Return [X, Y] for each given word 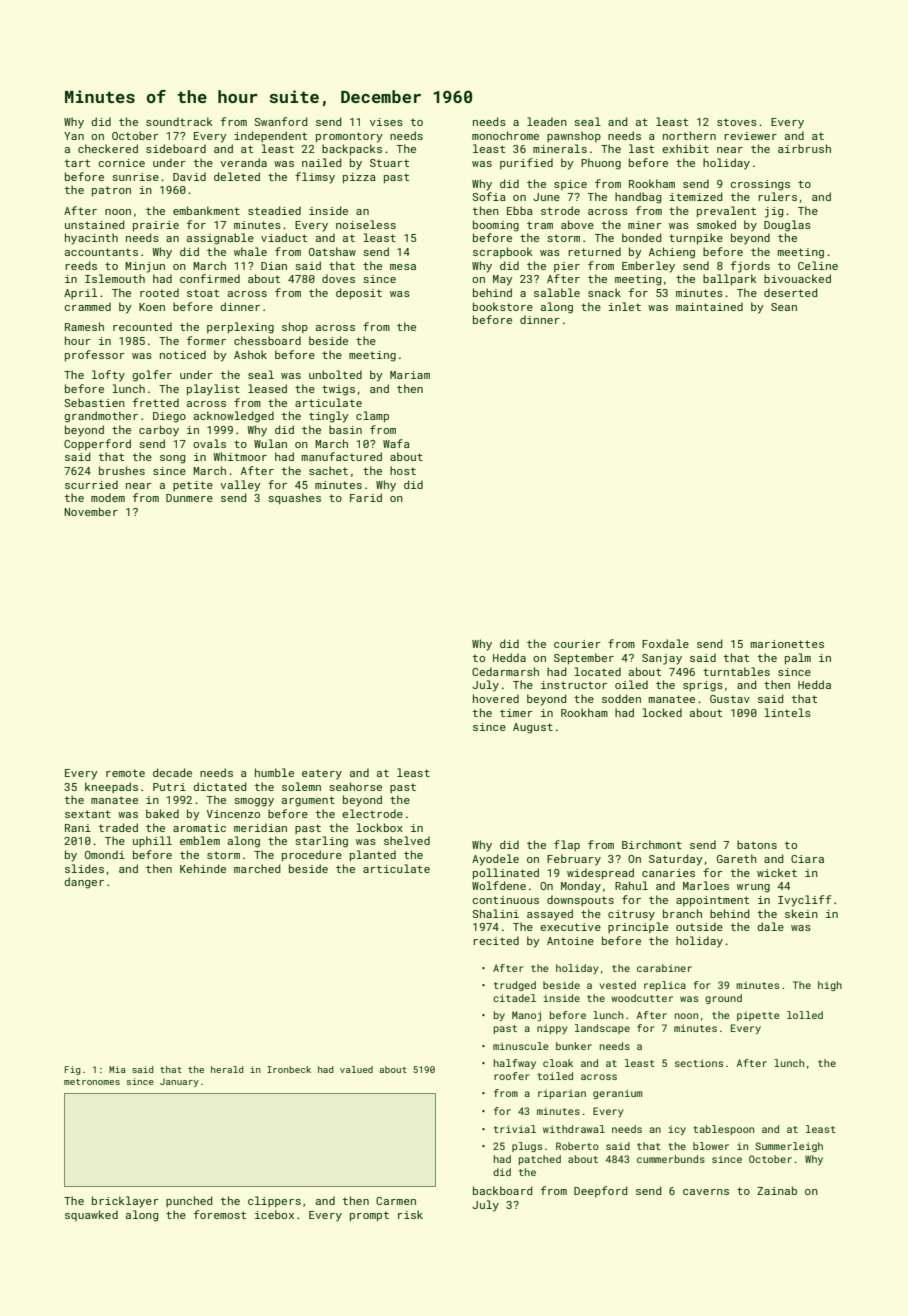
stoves [737, 122]
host [403, 470]
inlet [624, 306]
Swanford [281, 121]
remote [125, 773]
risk [410, 1214]
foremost [220, 1214]
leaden [547, 121]
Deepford [601, 1191]
